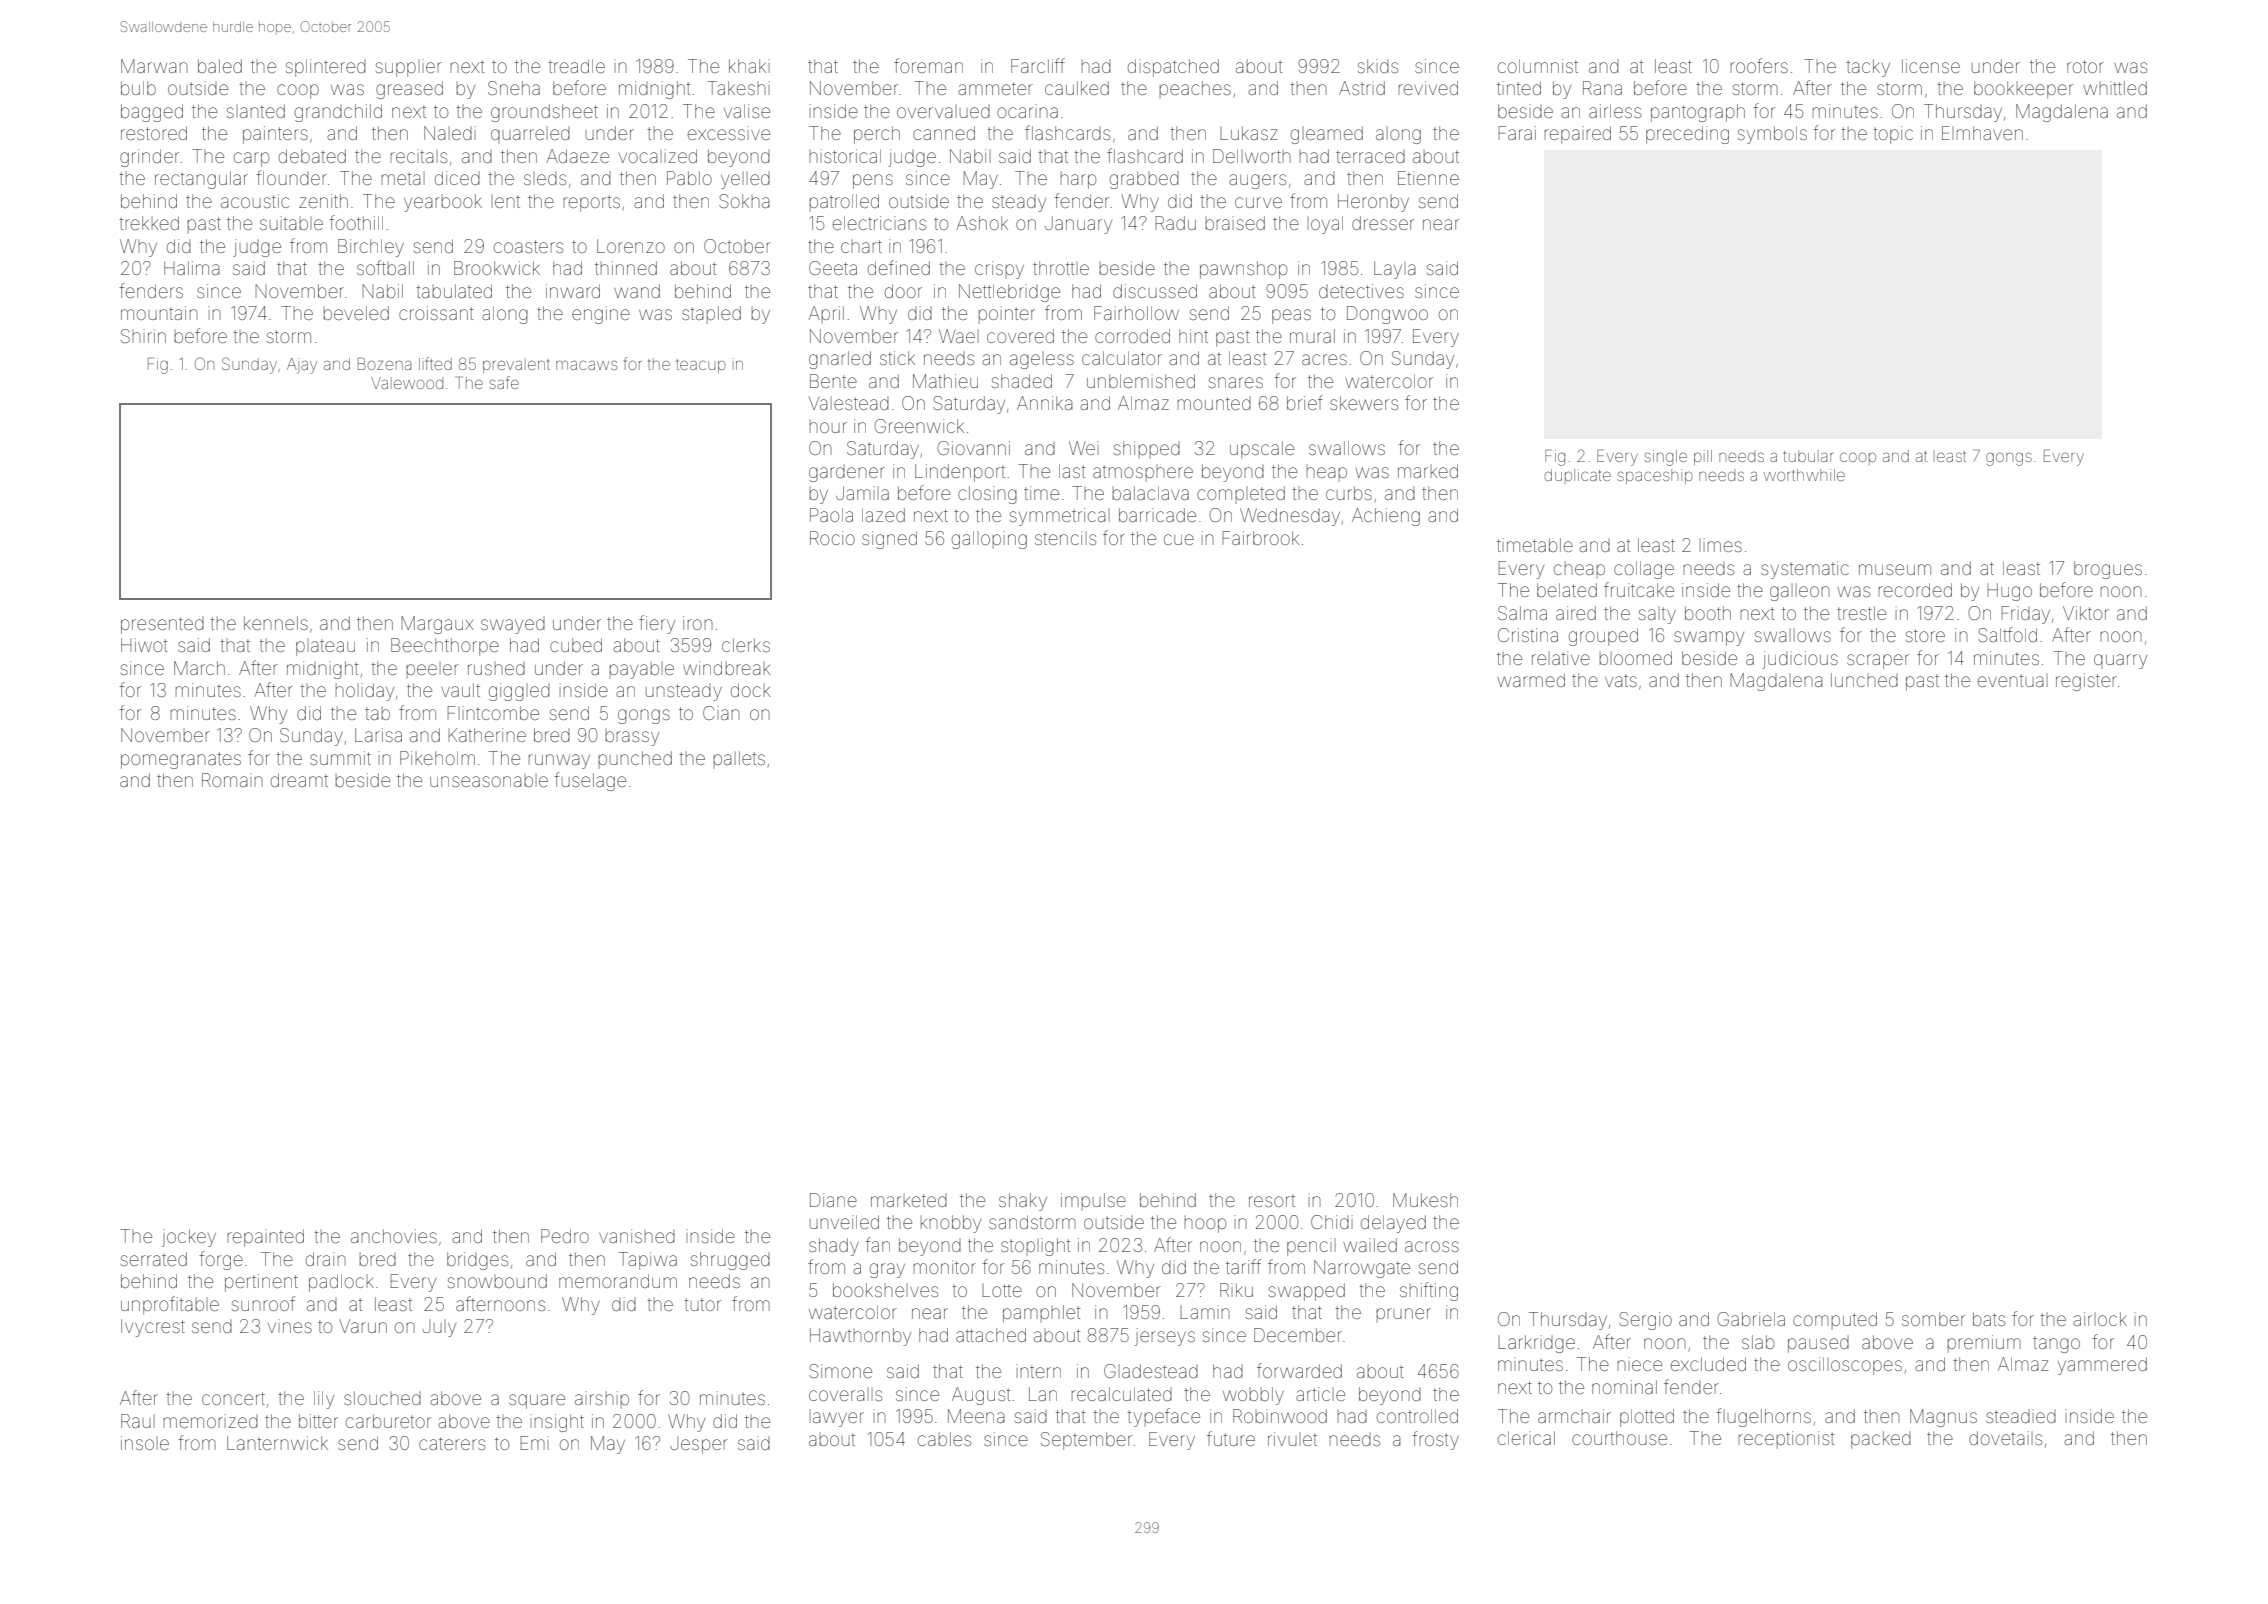 The width and height of the screenshot is (2268, 1604). What do you see at coordinates (1621, 680) in the screenshot?
I see `vats` at bounding box center [1621, 680].
